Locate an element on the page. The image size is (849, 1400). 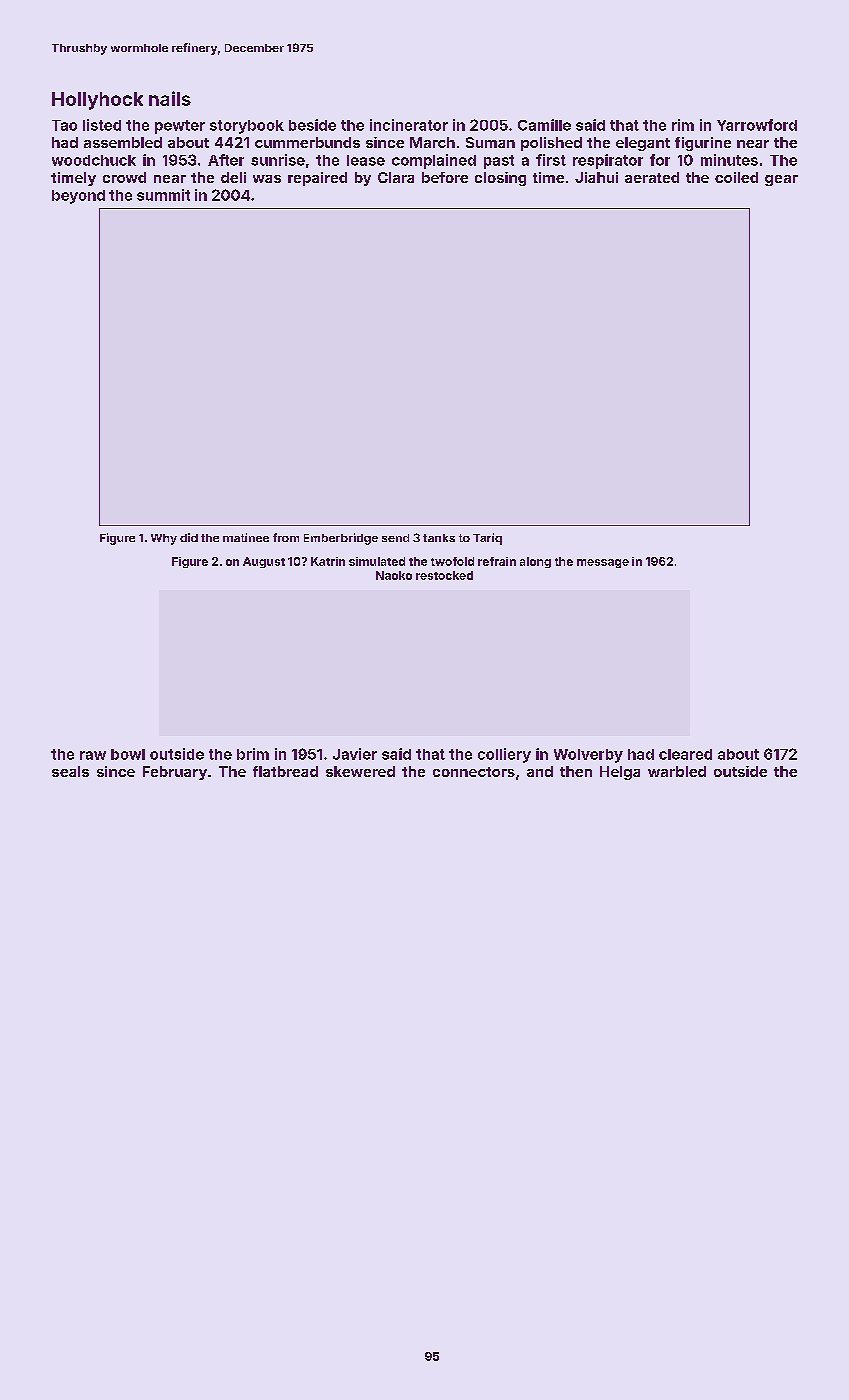
Jiahui is located at coordinates (596, 177).
